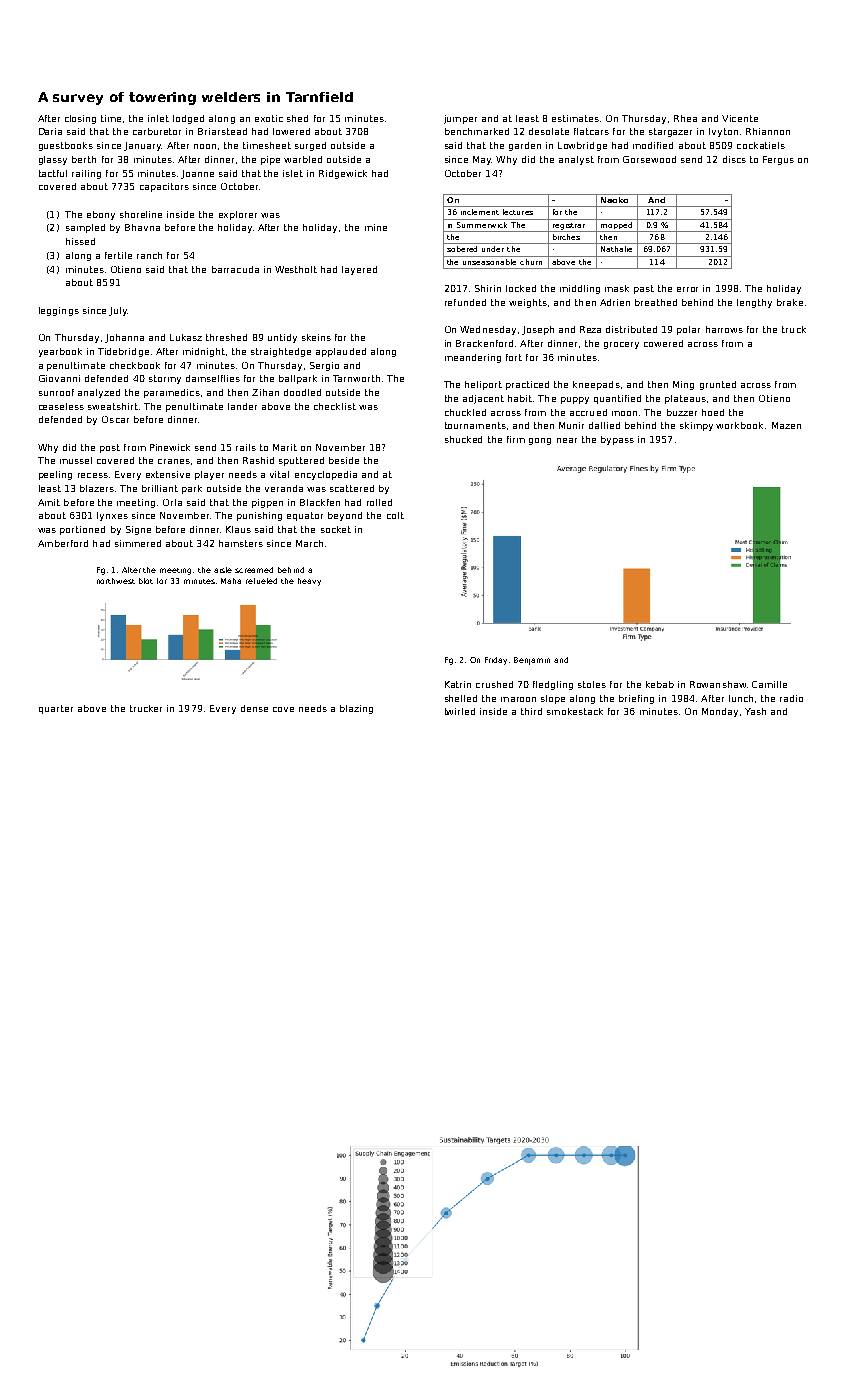  What do you see at coordinates (66, 146) in the image?
I see `guestbooks` at bounding box center [66, 146].
